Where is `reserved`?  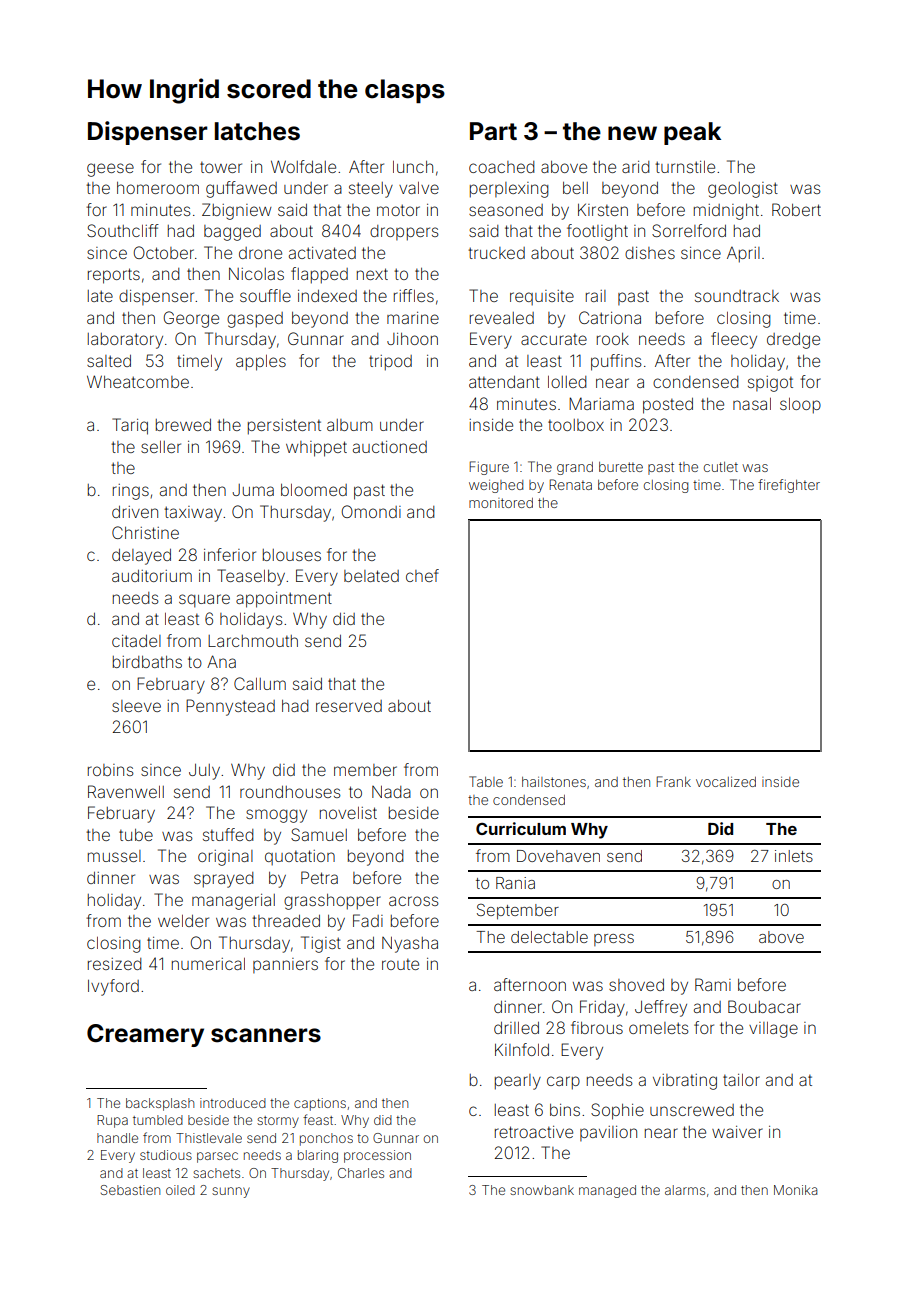 reserved is located at coordinates (349, 706).
